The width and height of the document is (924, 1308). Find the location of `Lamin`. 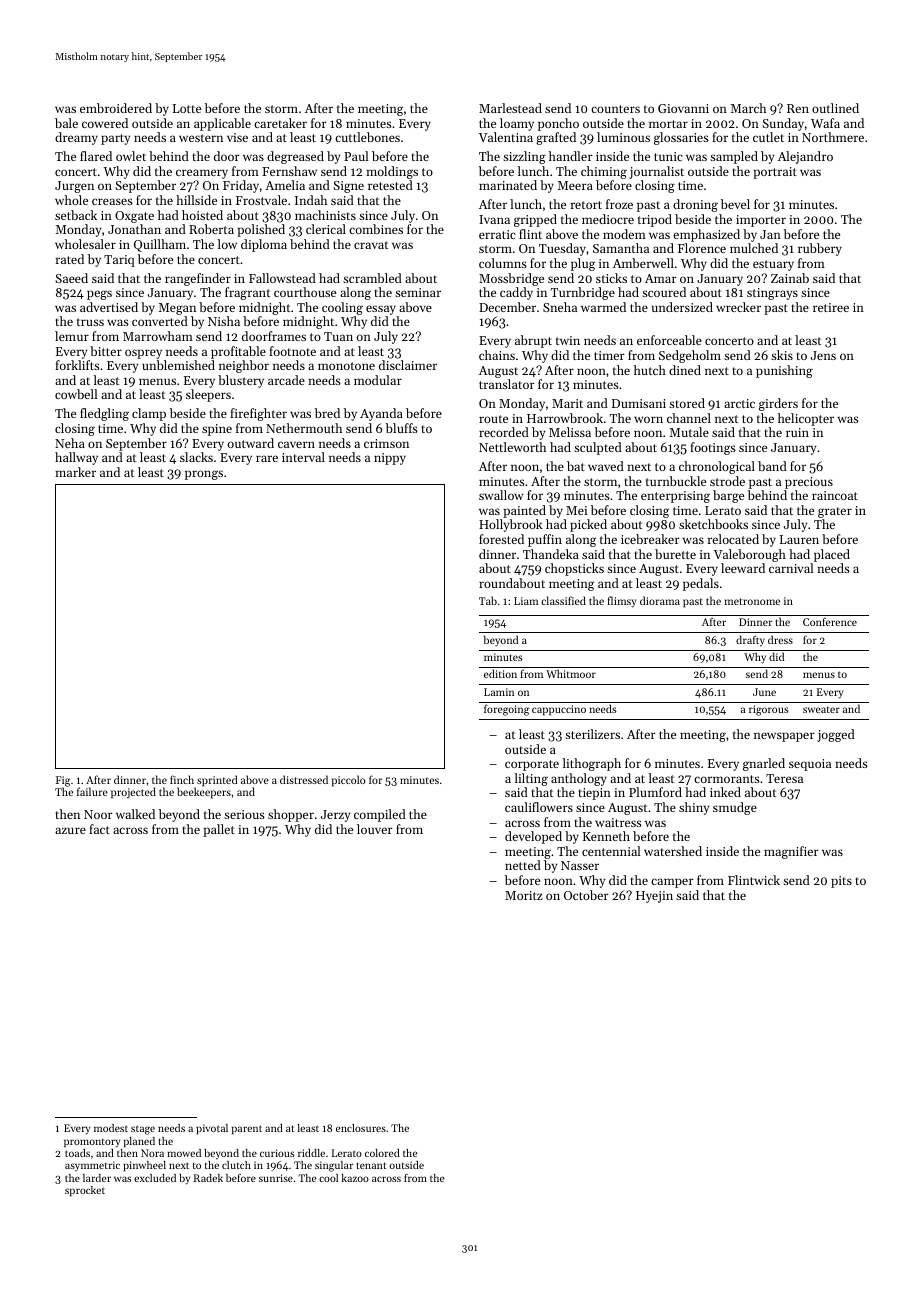

Lamin is located at coordinates (499, 692).
